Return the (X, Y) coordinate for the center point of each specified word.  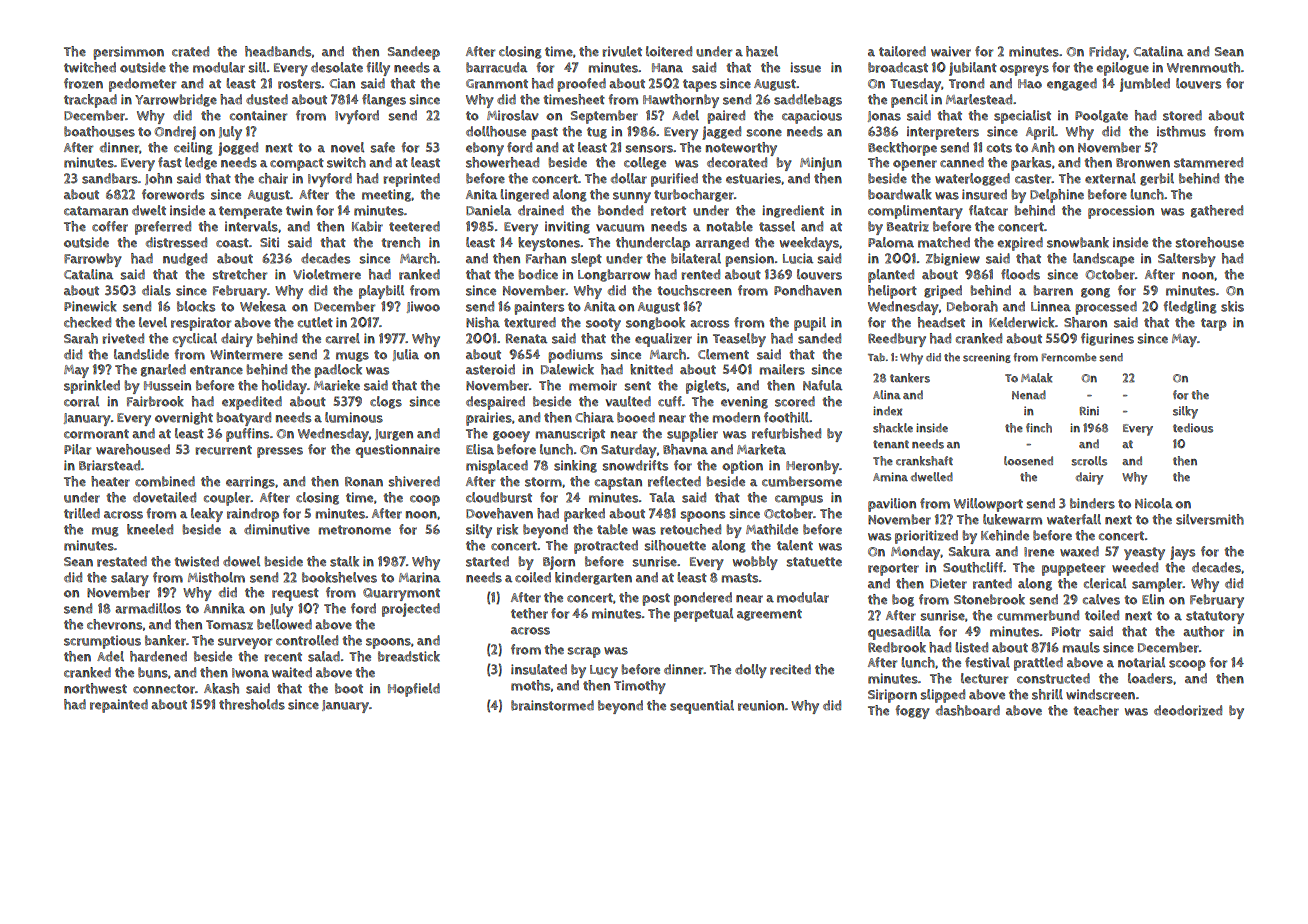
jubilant (973, 69)
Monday (915, 553)
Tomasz (229, 625)
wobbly (755, 563)
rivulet (622, 51)
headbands (278, 51)
